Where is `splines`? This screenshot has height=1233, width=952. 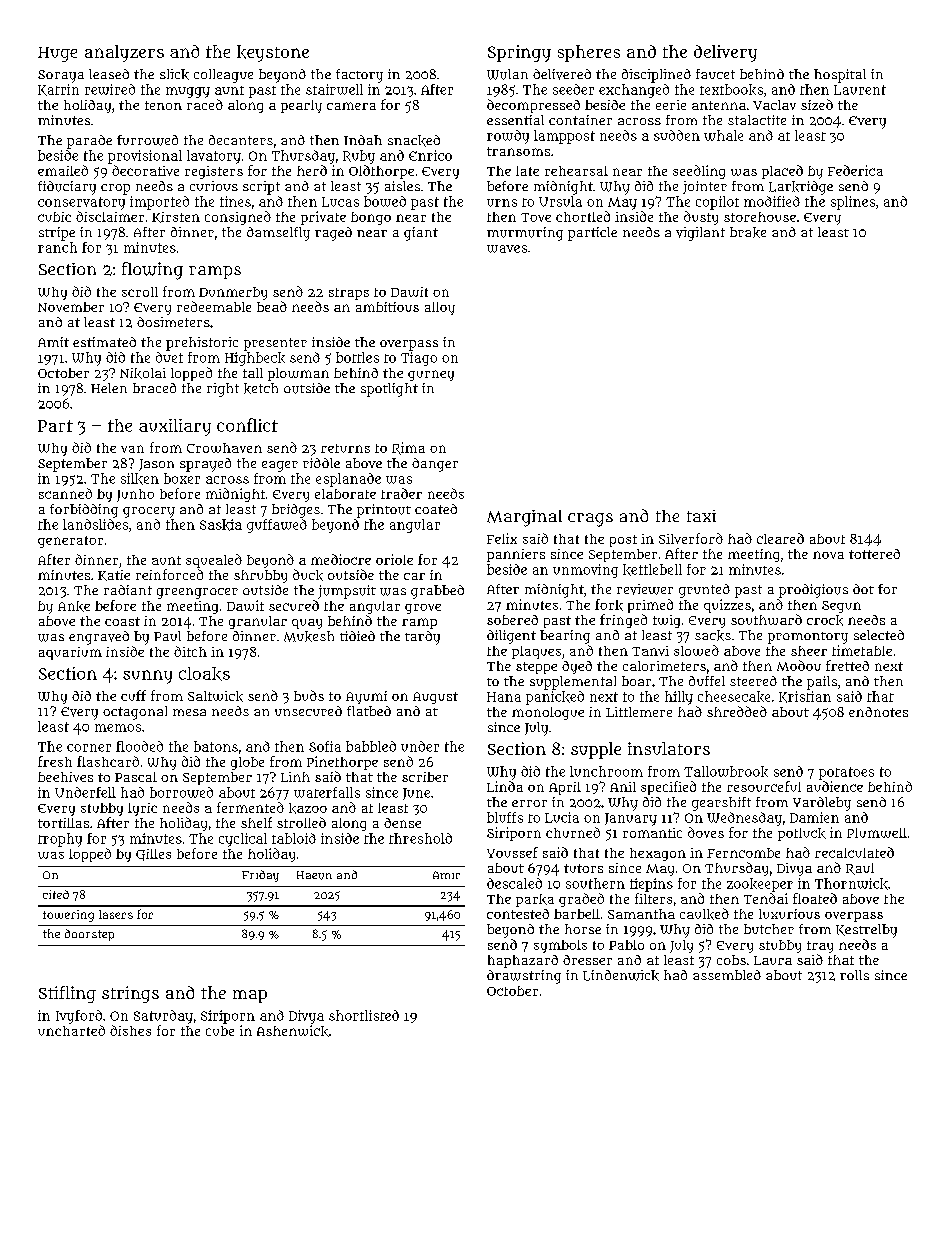
splines is located at coordinates (853, 203).
